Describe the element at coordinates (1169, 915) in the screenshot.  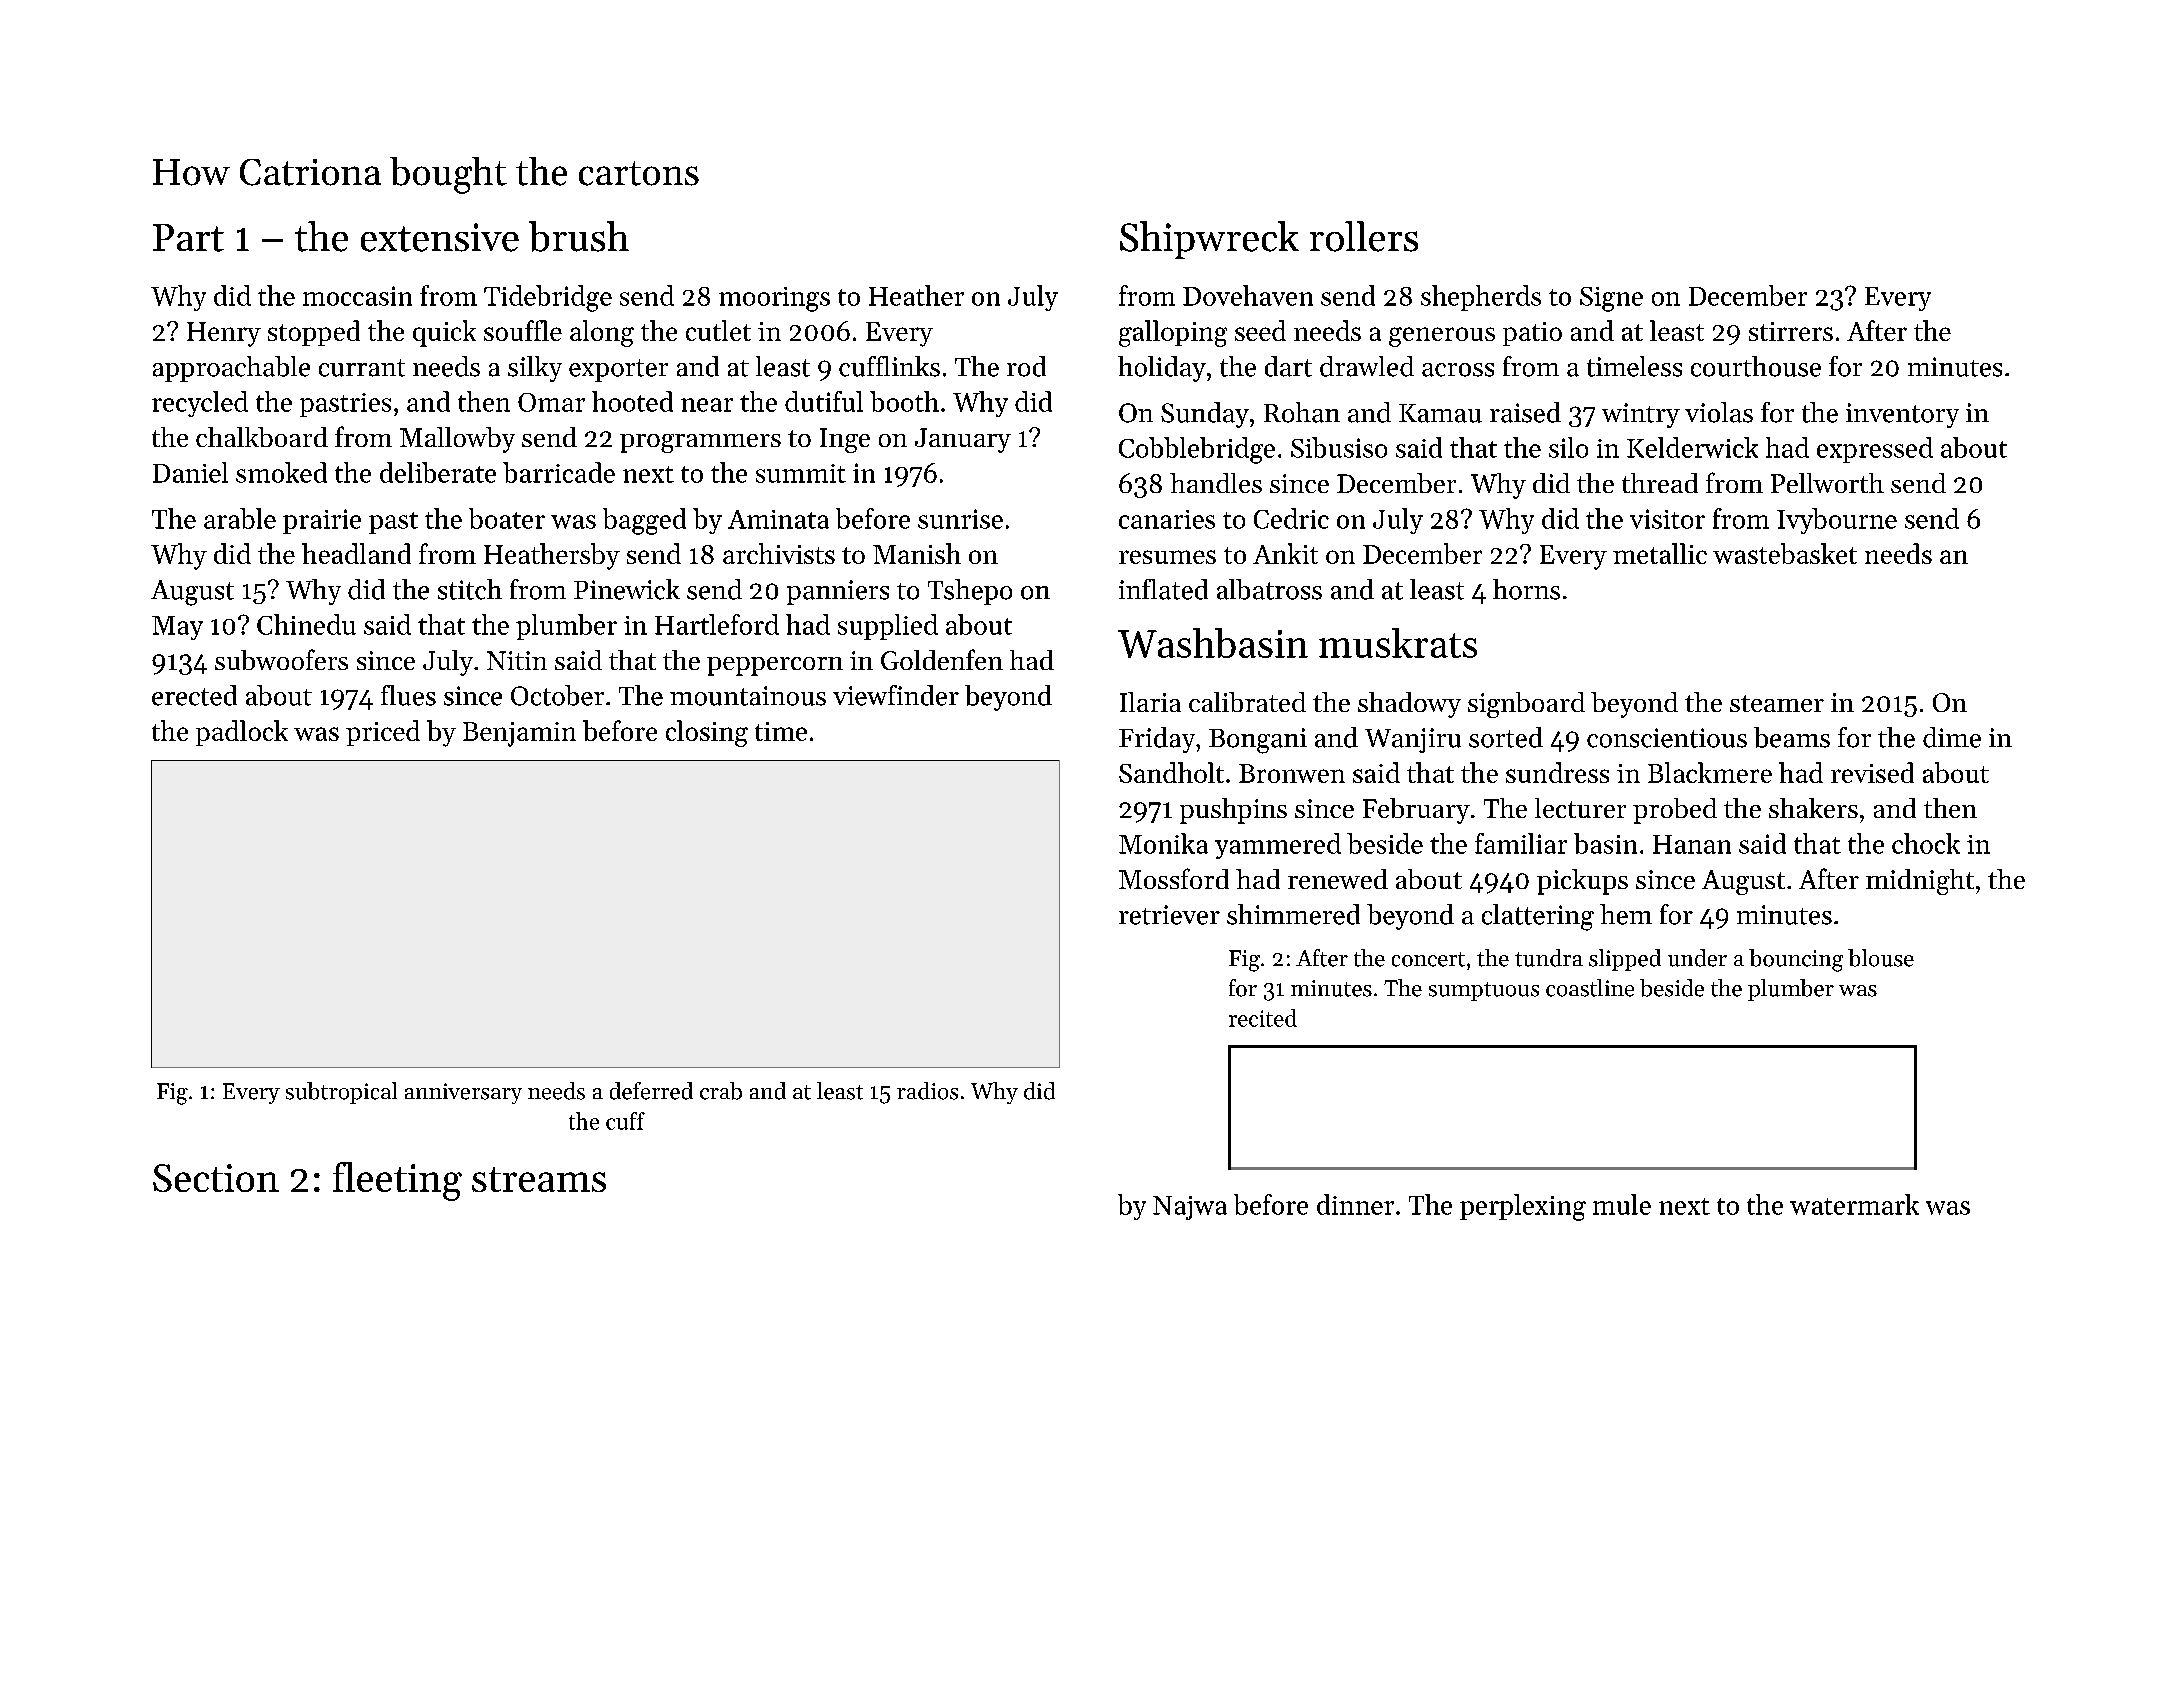
I see `retriever` at that location.
